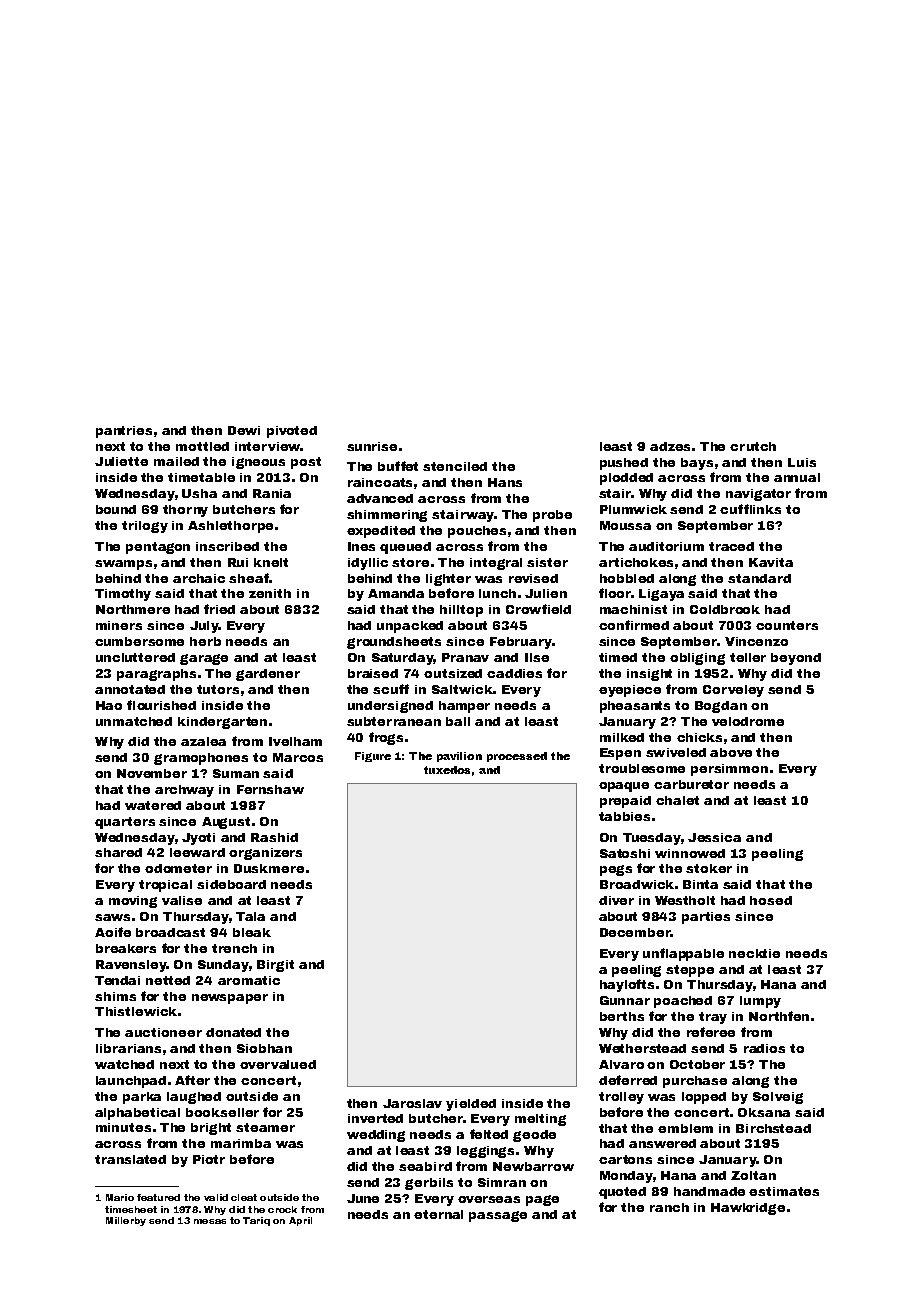  What do you see at coordinates (709, 868) in the image?
I see `stoker` at bounding box center [709, 868].
